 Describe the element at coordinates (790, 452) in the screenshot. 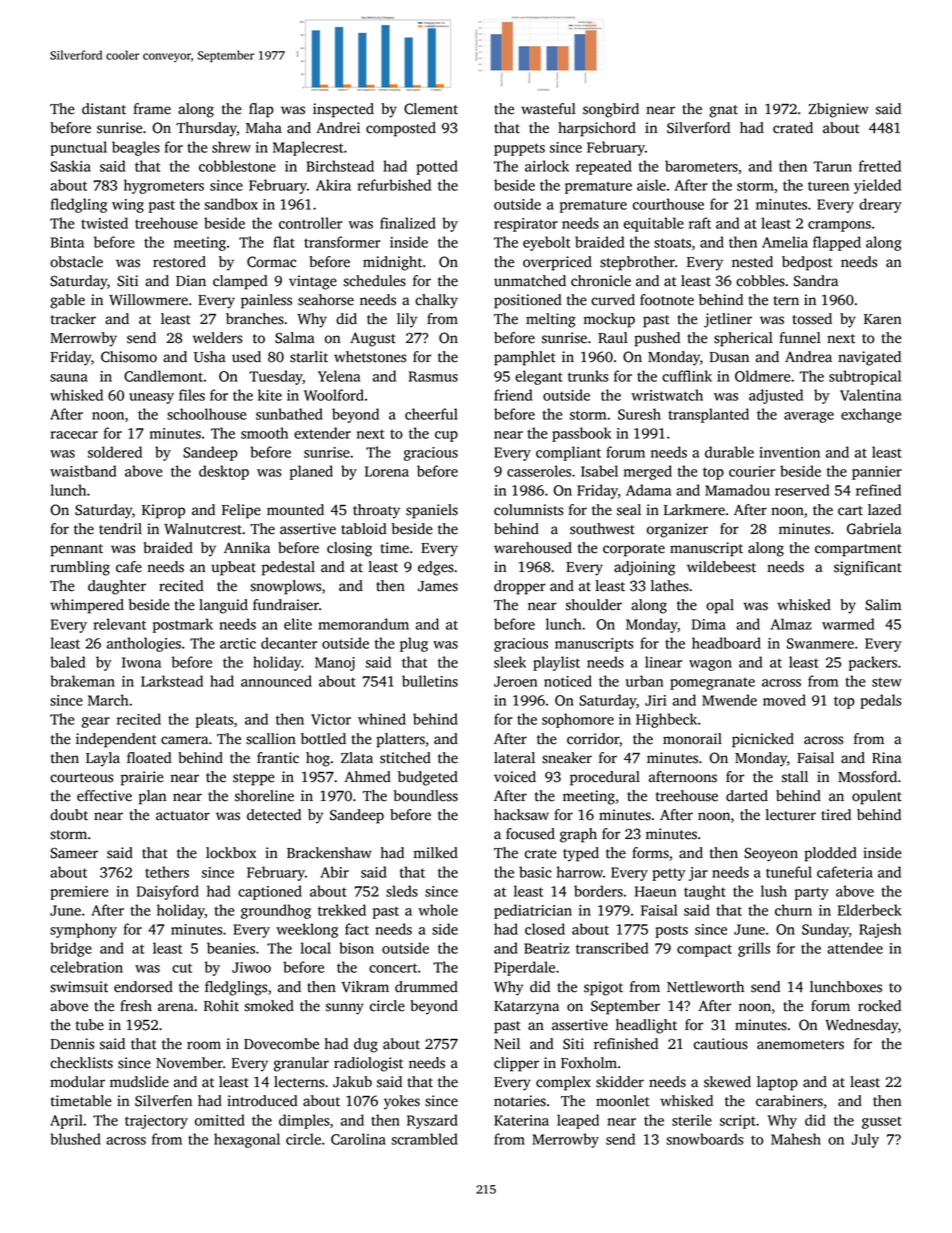

I see `invention` at that location.
